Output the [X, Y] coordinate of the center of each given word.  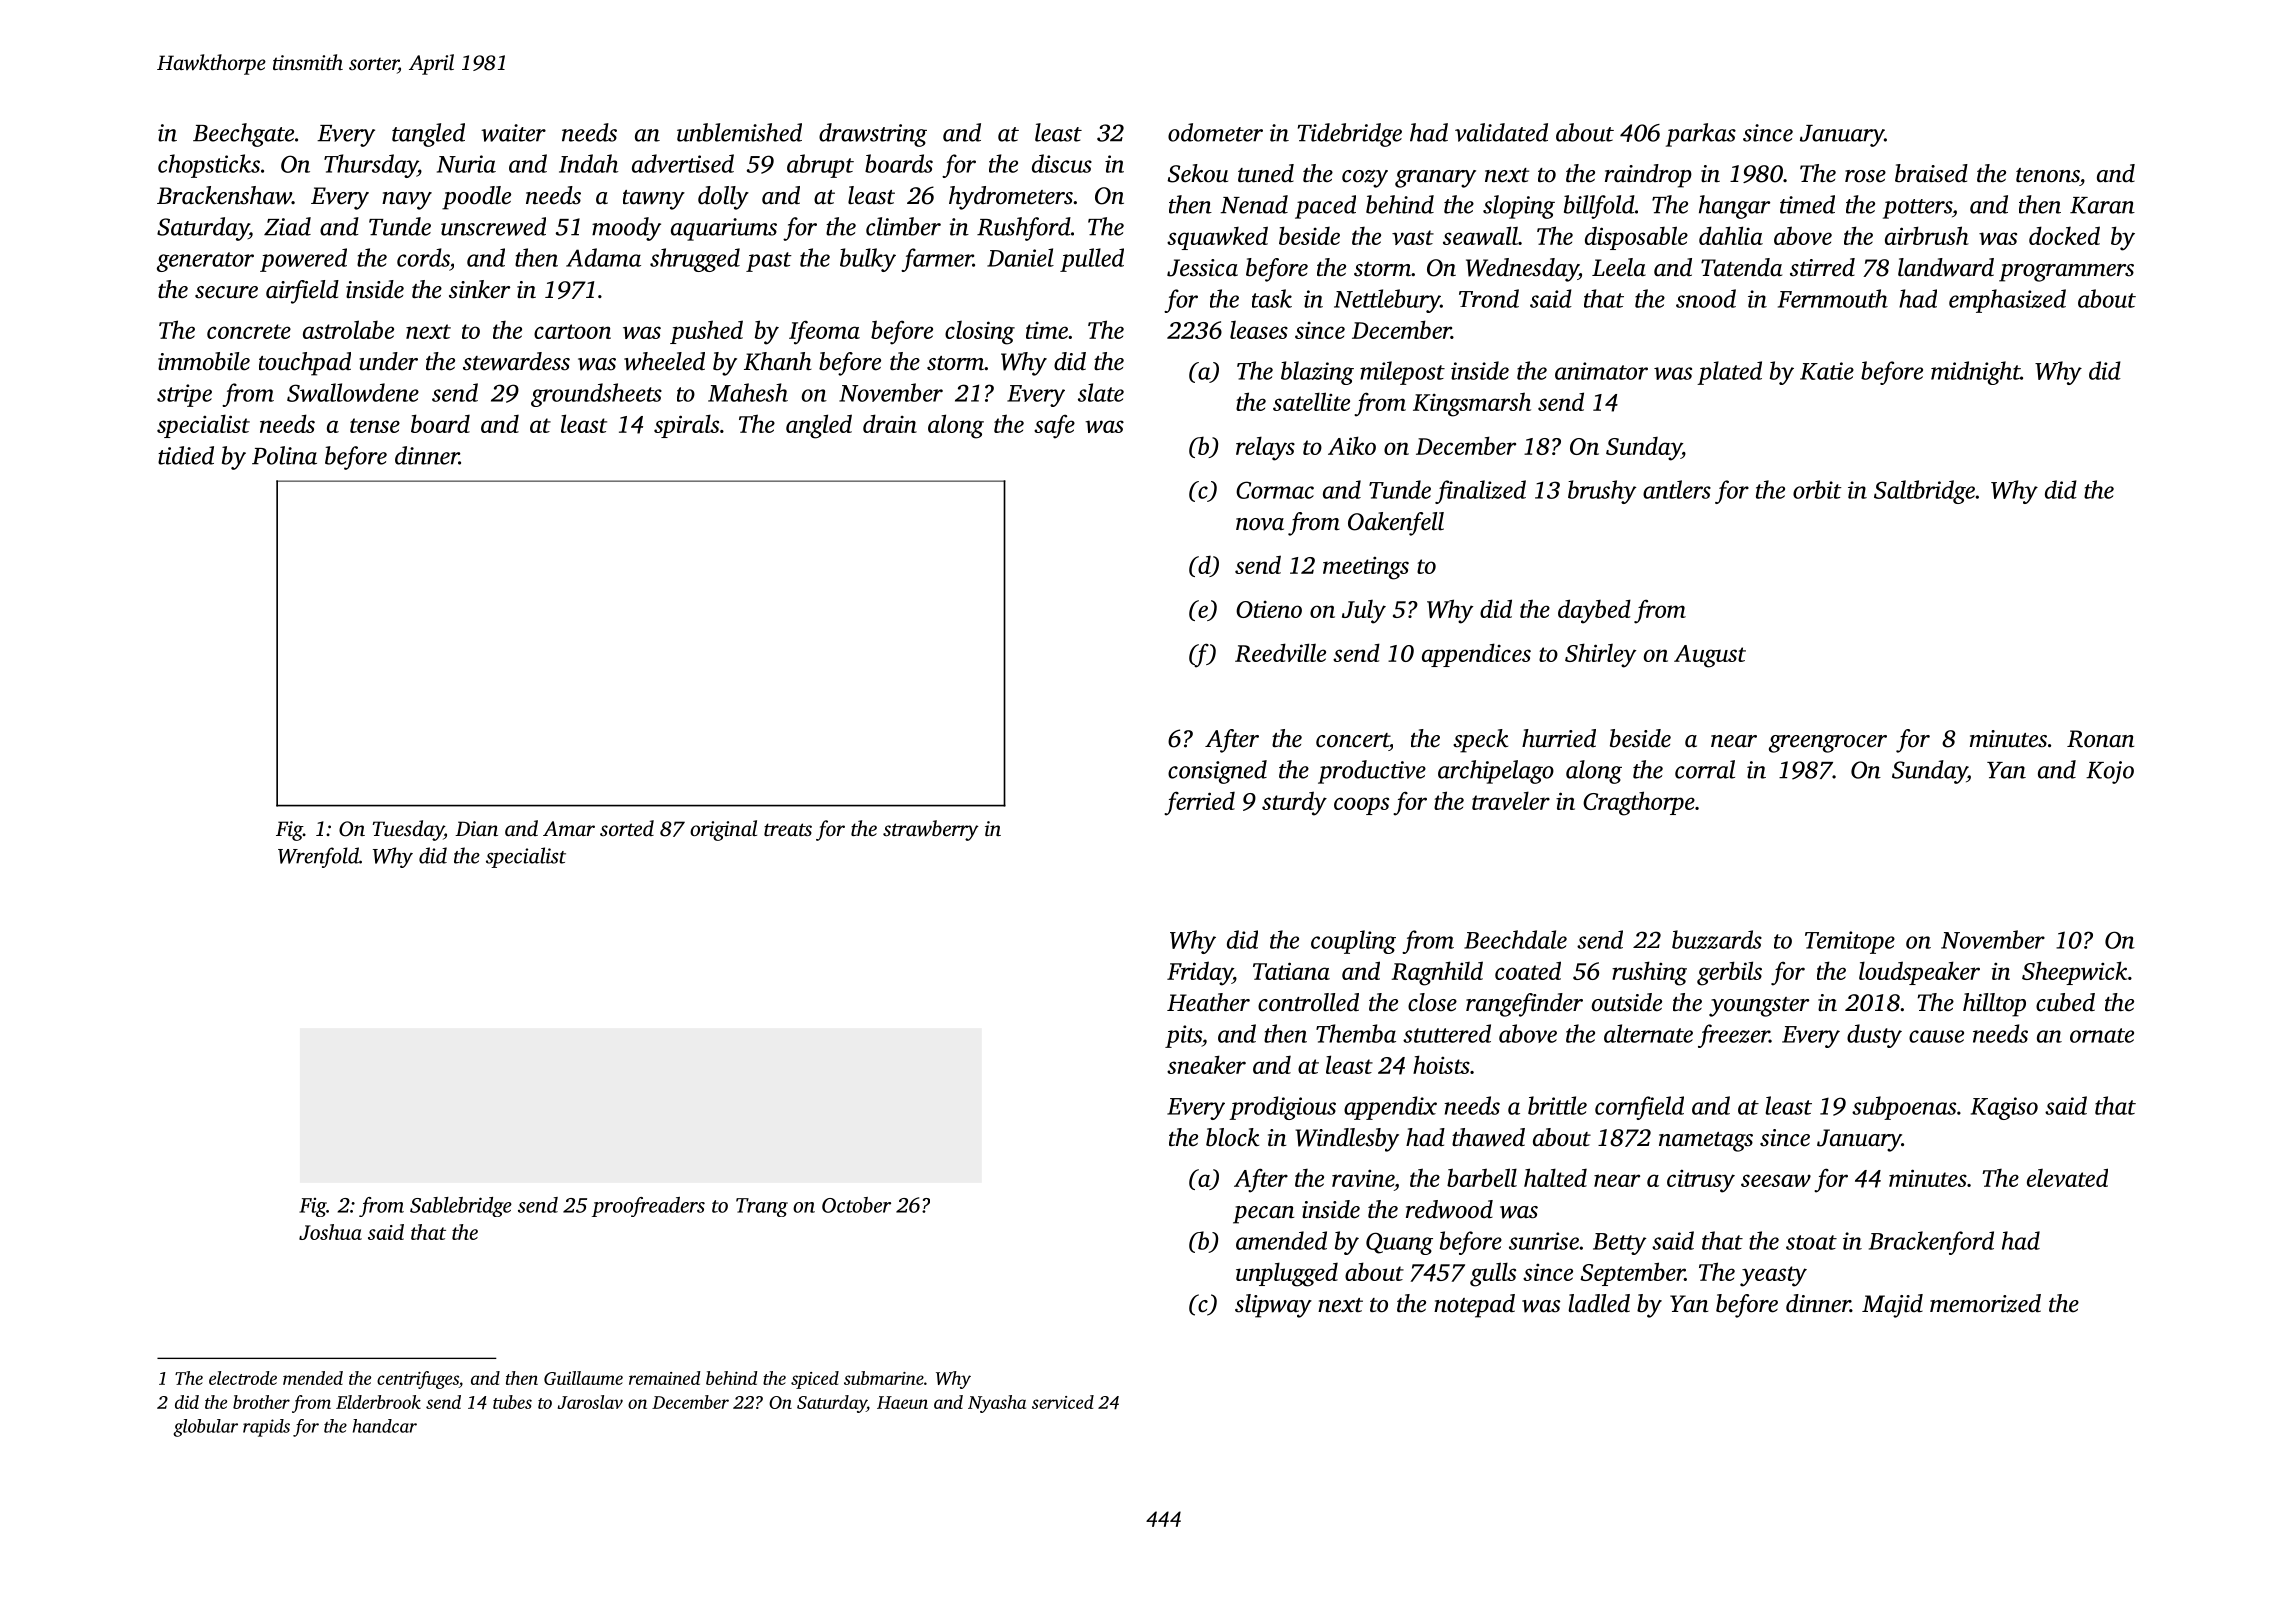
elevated [2067, 1177]
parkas [1701, 135]
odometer [1215, 132]
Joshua [330, 1232]
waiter [513, 133]
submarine [884, 1378]
